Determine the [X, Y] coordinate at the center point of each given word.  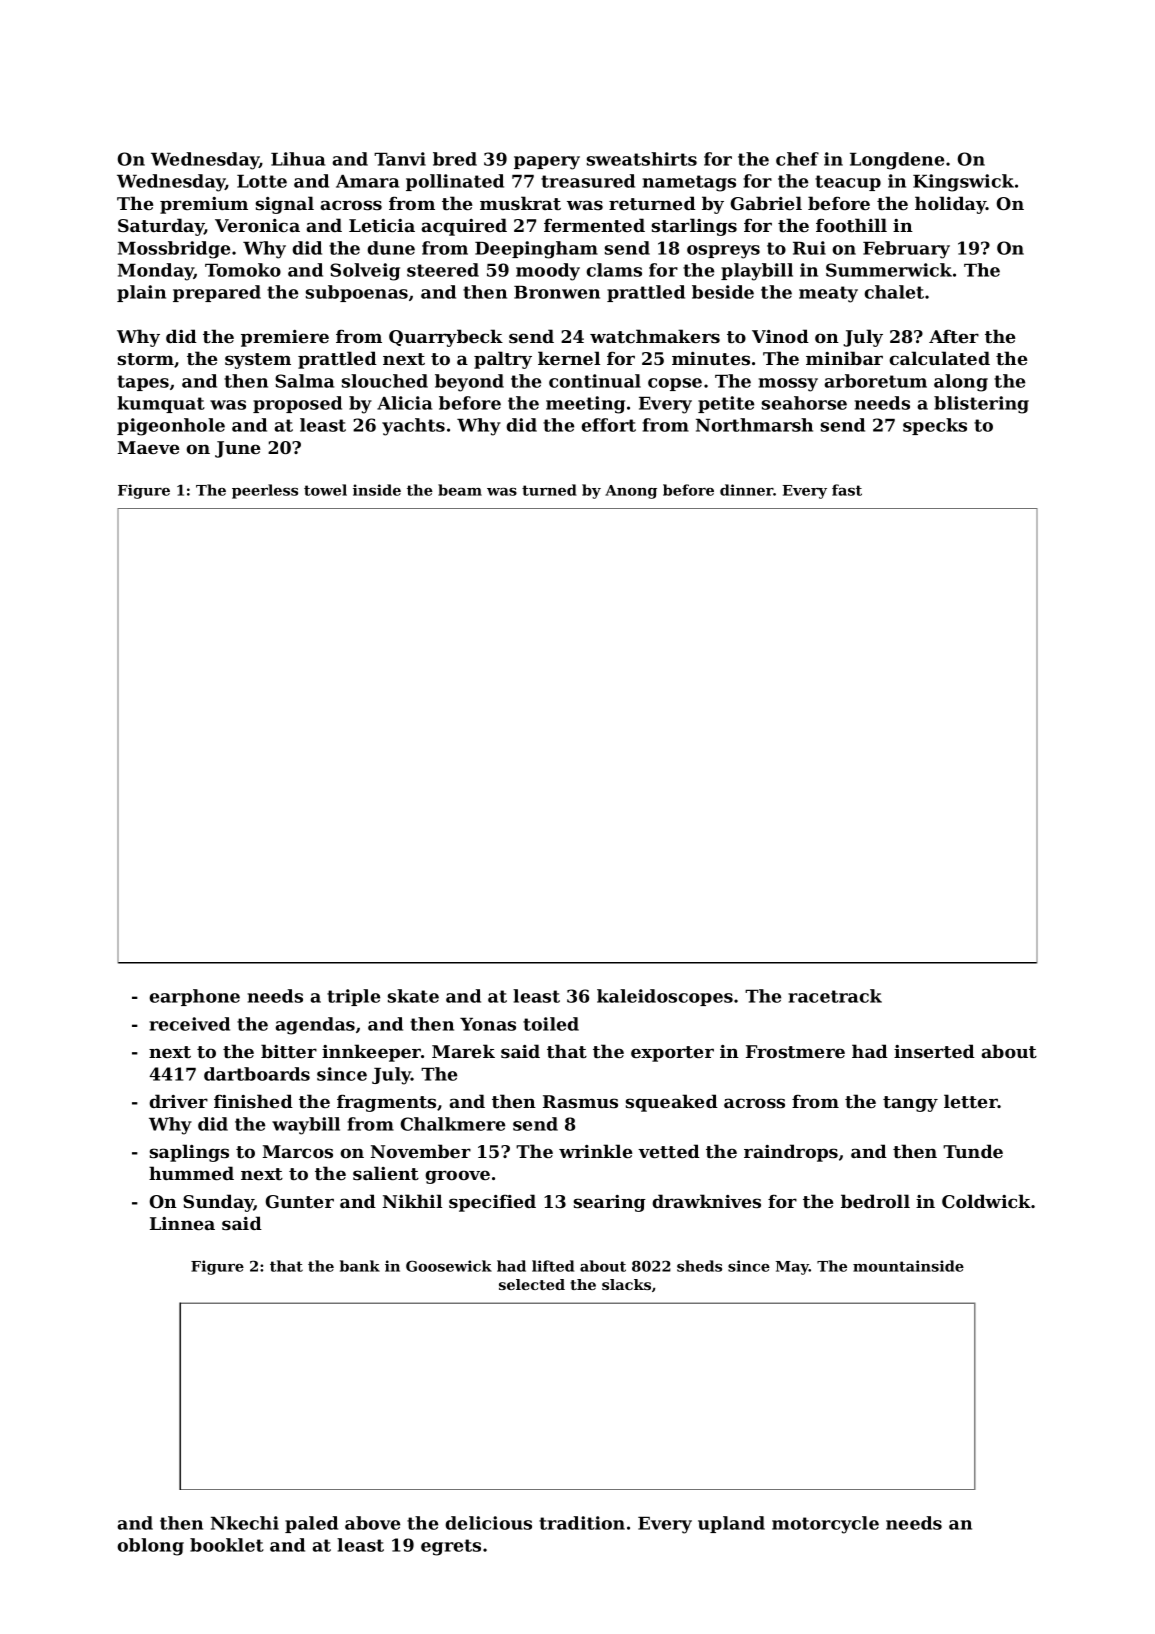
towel [325, 490]
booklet [227, 1545]
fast [847, 490]
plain [141, 293]
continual [595, 381]
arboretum [876, 381]
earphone [195, 997]
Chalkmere [453, 1124]
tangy [910, 1104]
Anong [631, 492]
